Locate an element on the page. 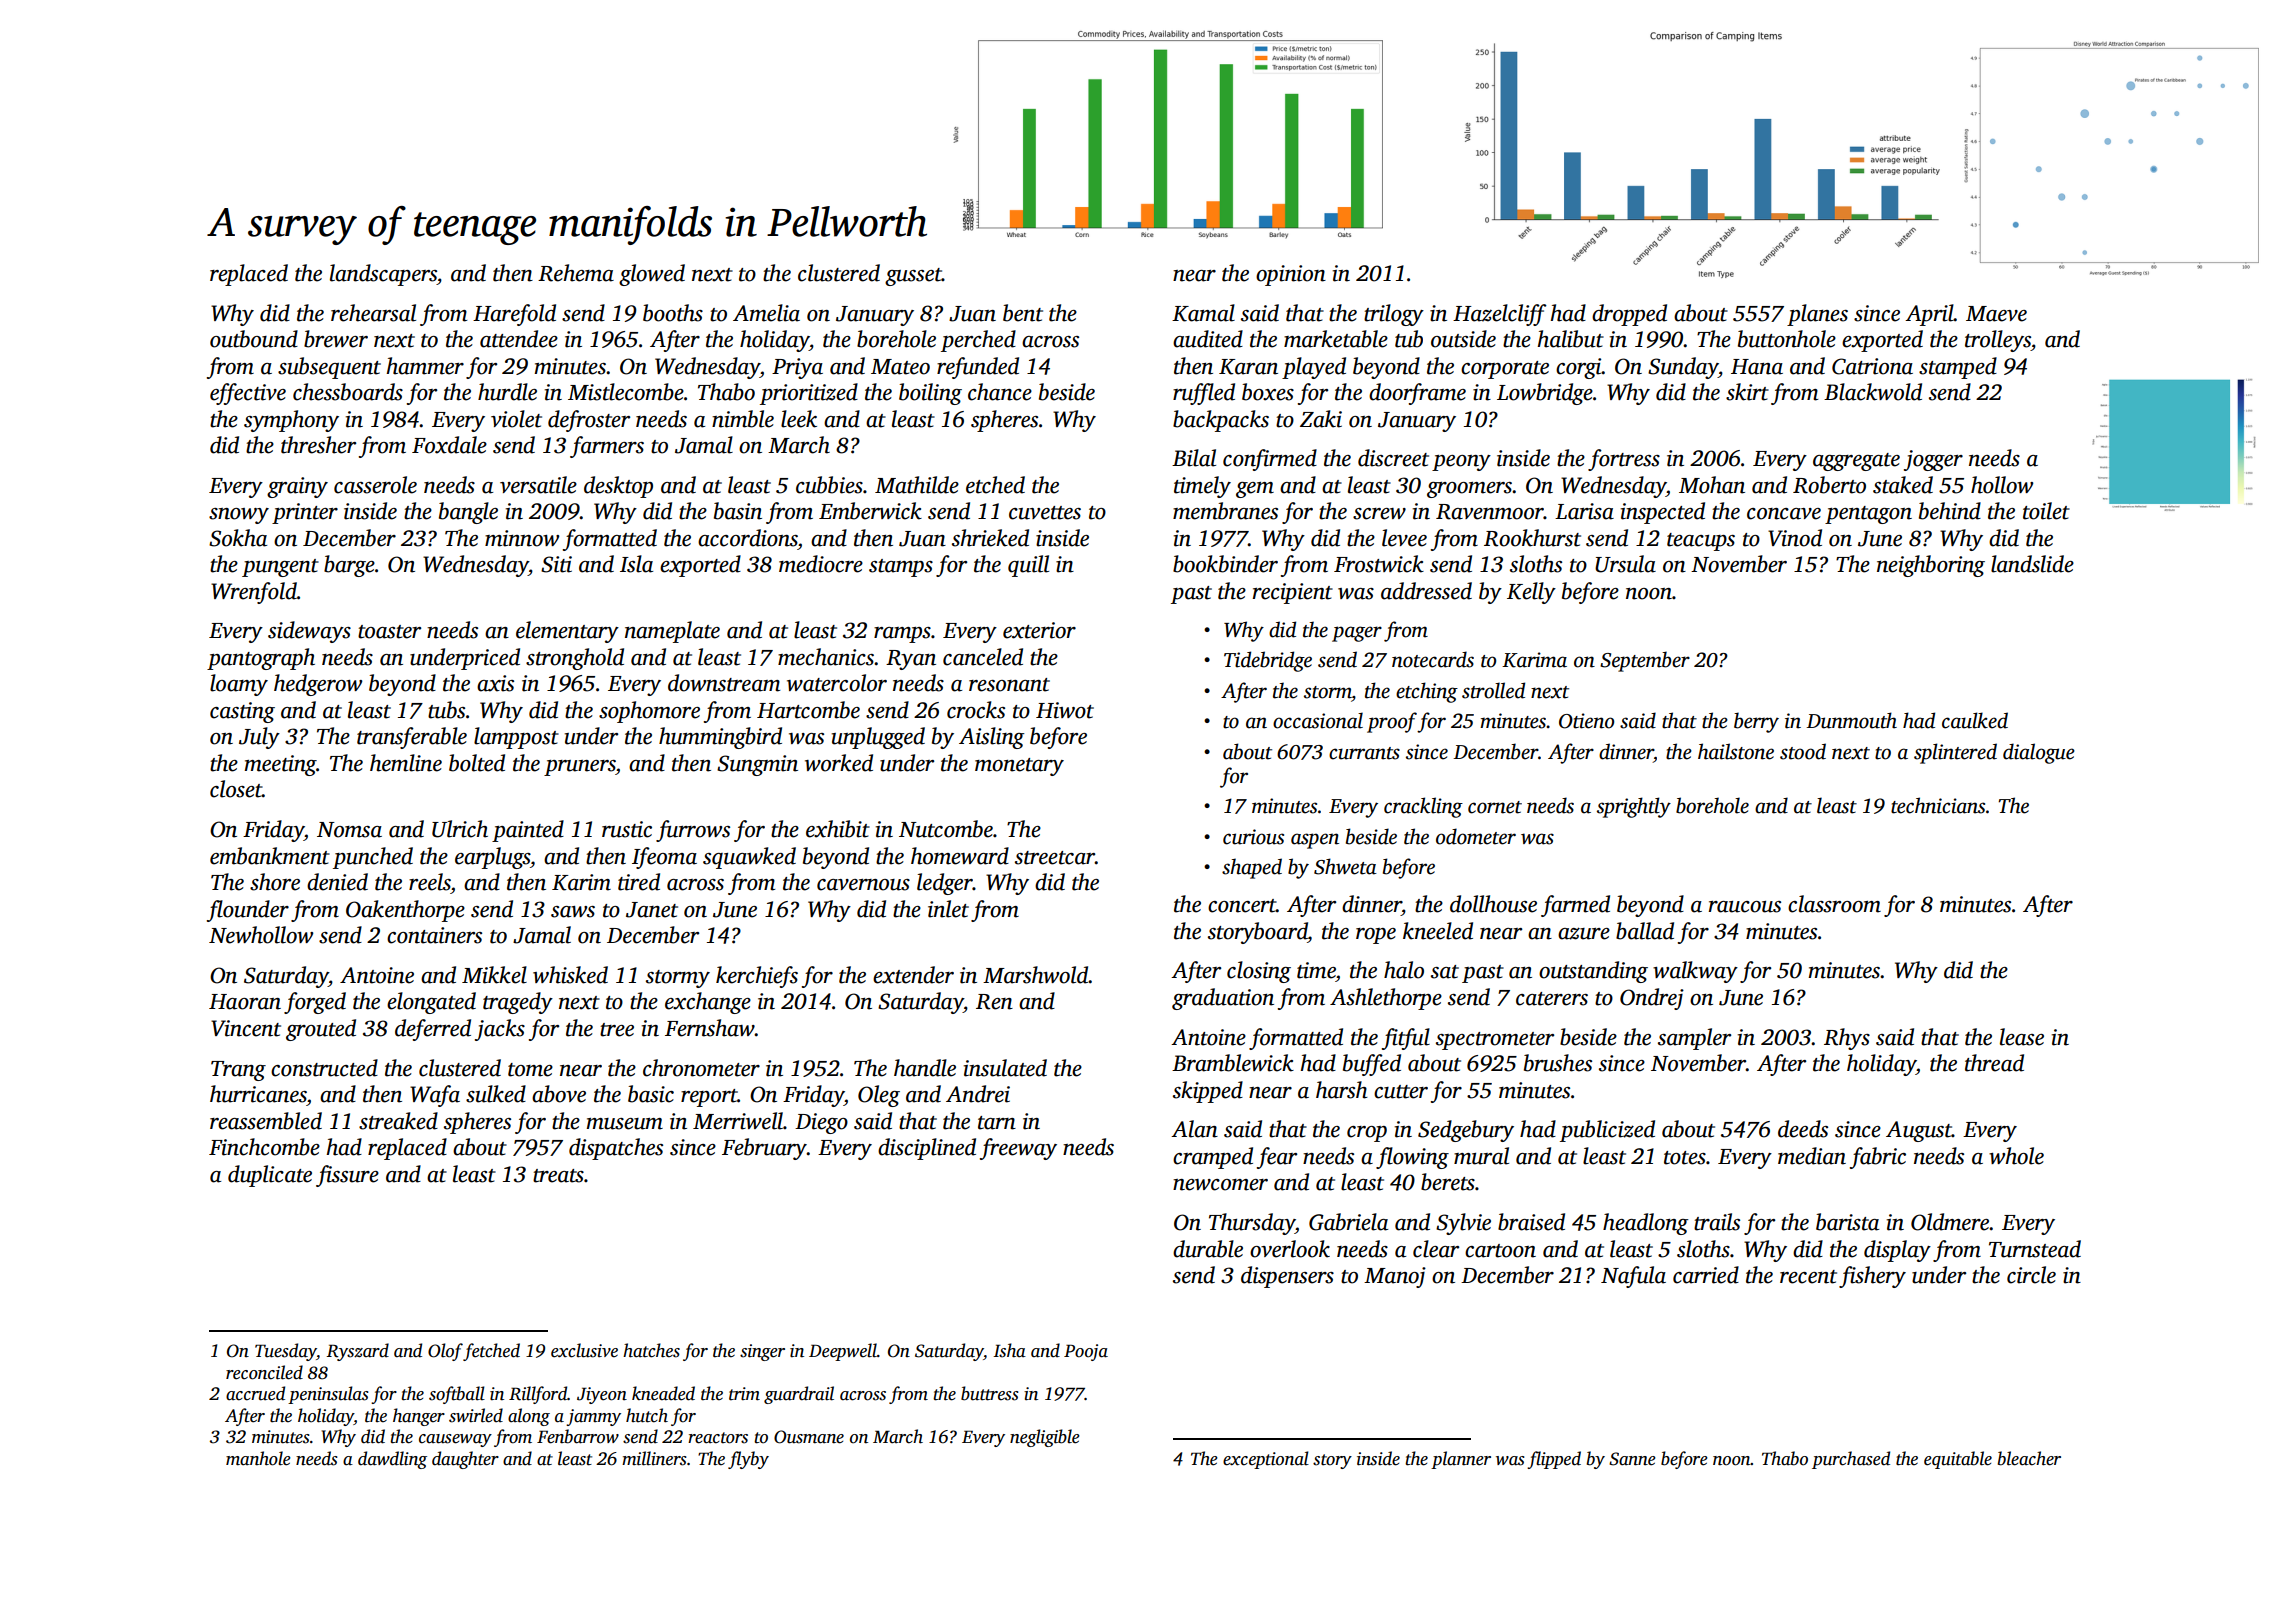 The image size is (2292, 1620). monetary is located at coordinates (1019, 767).
